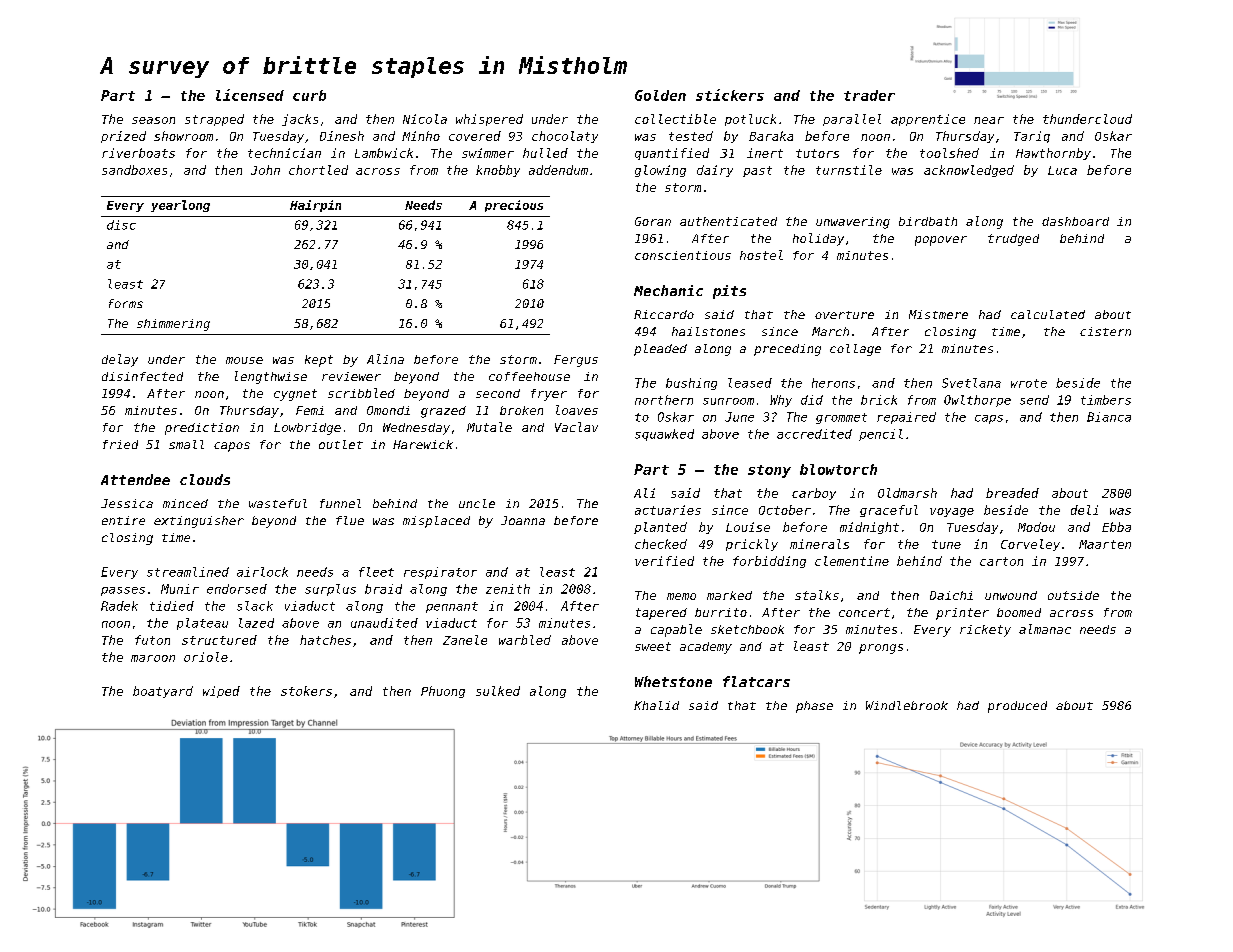 The image size is (1233, 952). Describe the element at coordinates (385, 359) in the screenshot. I see `Alina` at that location.
